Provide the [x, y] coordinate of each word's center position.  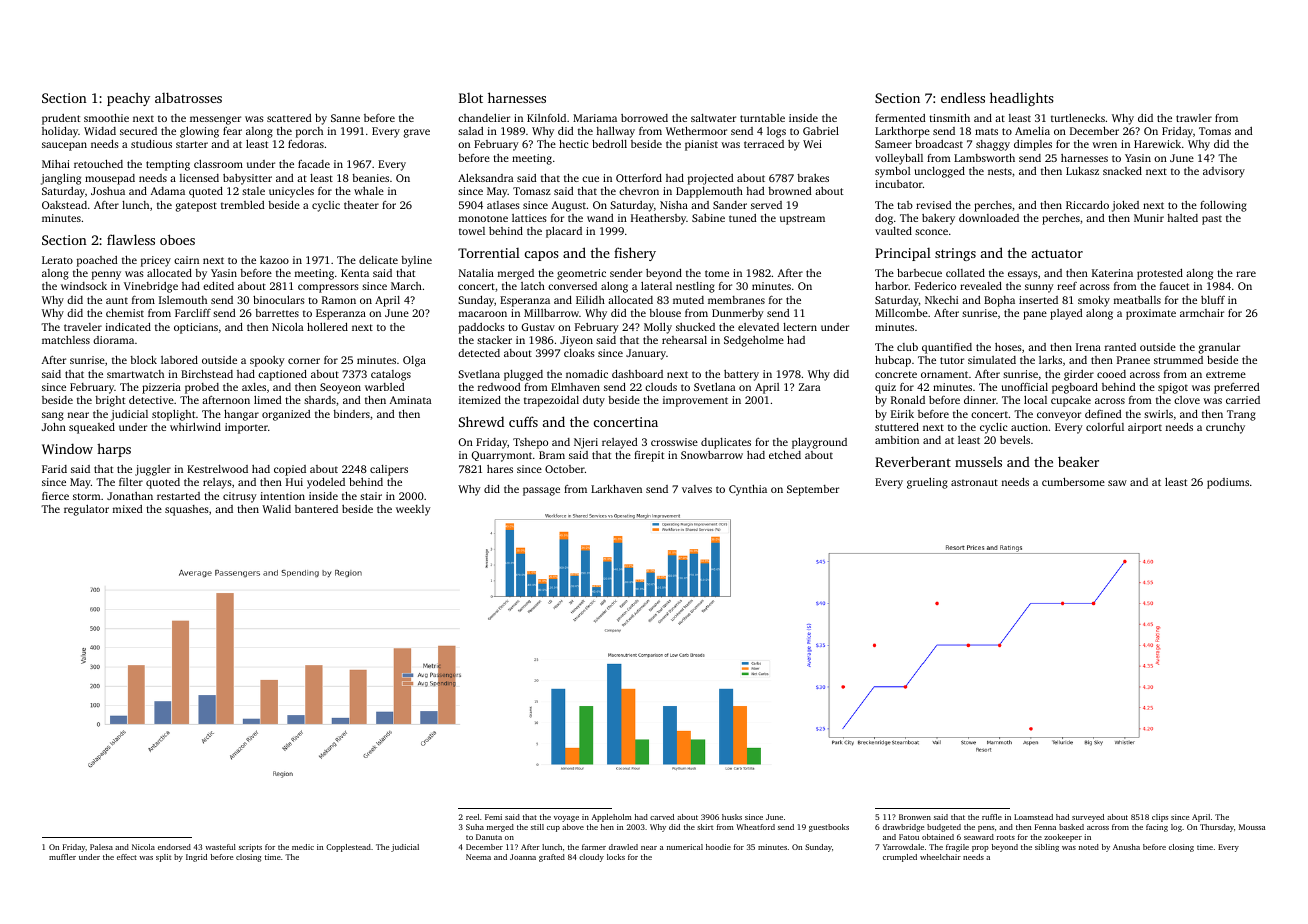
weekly [413, 510]
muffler [62, 857]
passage [541, 491]
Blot [471, 98]
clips [1160, 818]
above [573, 827]
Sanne [345, 118]
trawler [1194, 118]
